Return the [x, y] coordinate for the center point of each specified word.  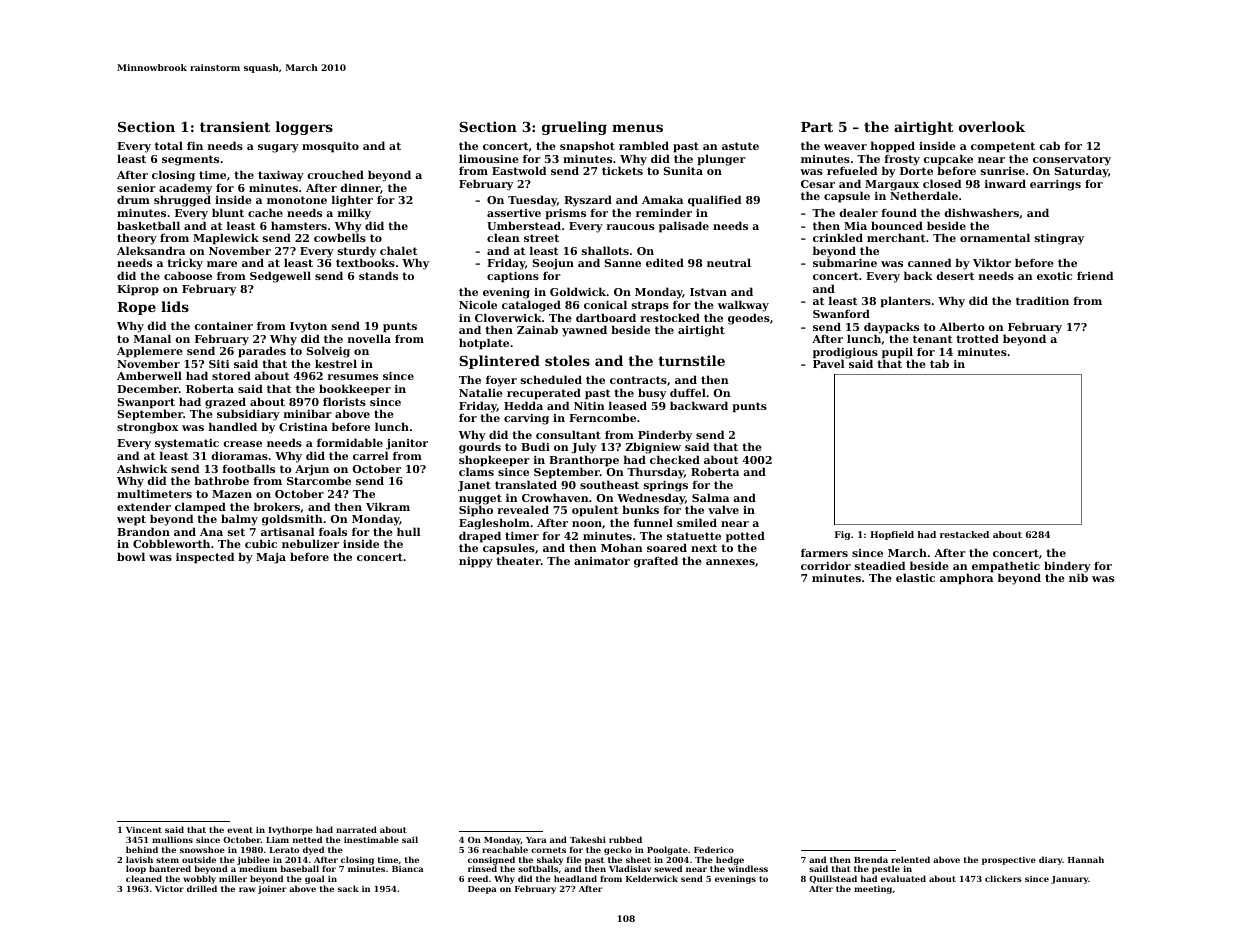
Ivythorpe [290, 830]
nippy [476, 562]
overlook [992, 126]
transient [235, 126]
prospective [1009, 861]
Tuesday [532, 201]
